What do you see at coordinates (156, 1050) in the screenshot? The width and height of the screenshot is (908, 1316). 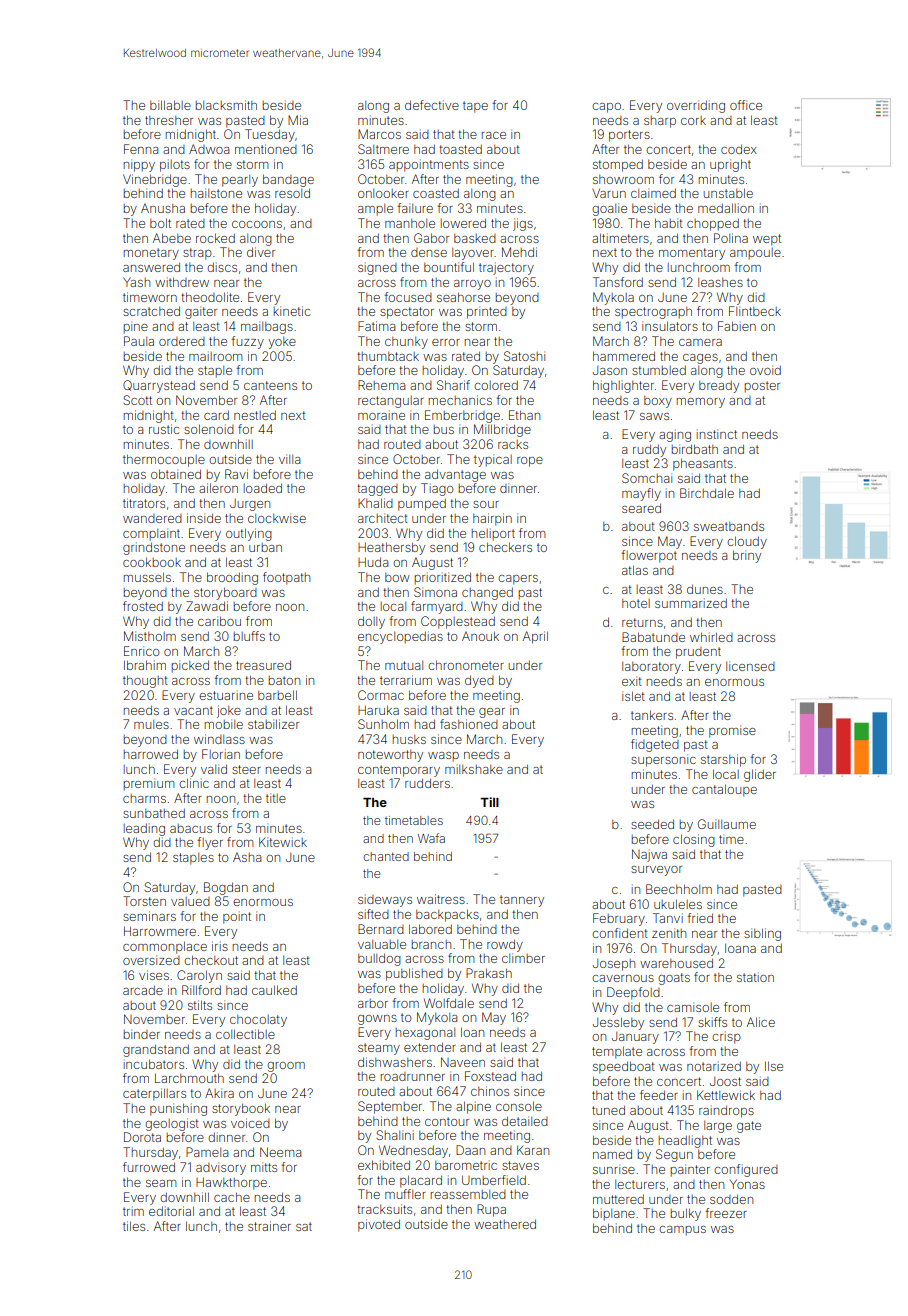 I see `grandstand` at bounding box center [156, 1050].
